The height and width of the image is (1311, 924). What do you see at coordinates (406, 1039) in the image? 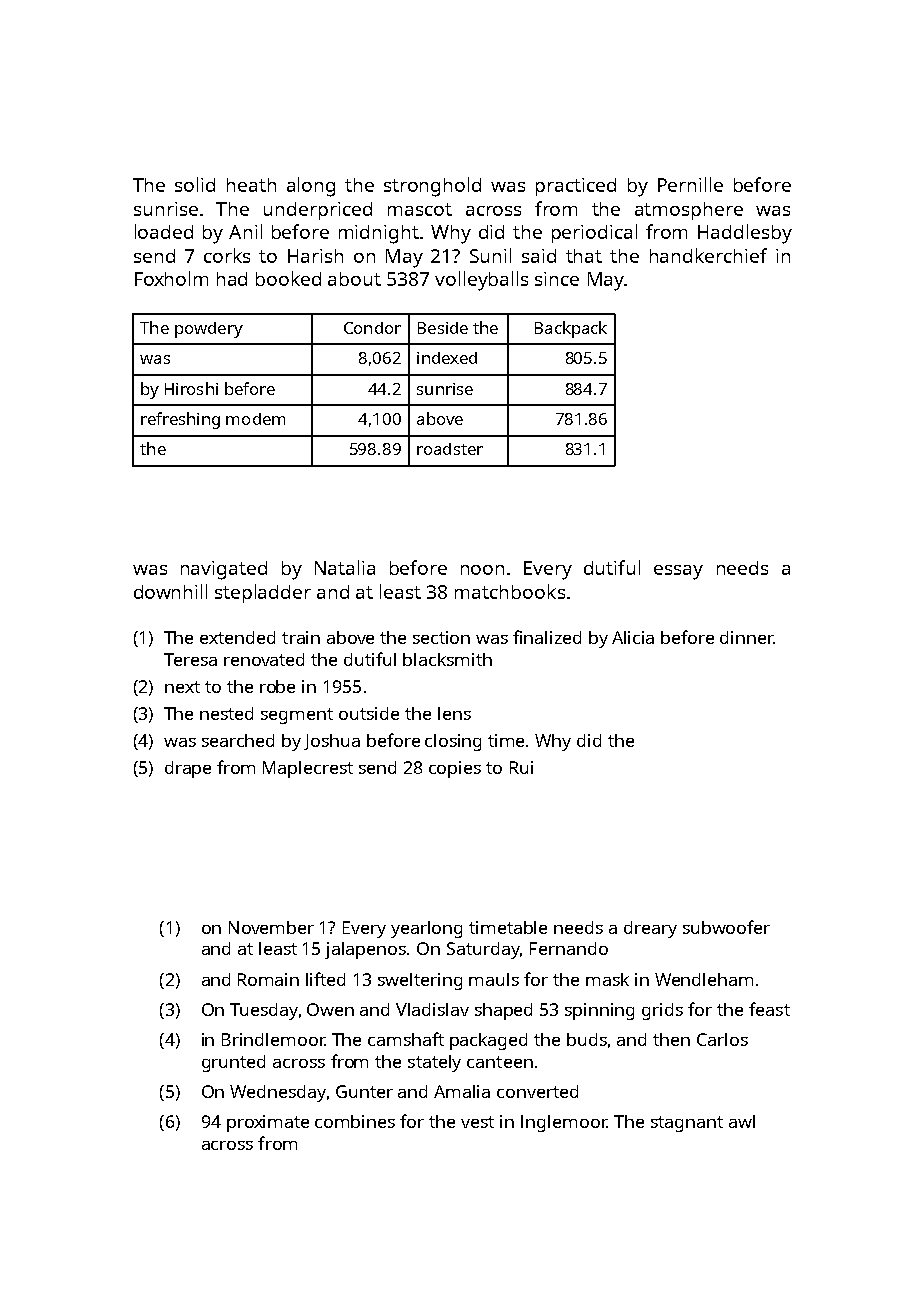
I see `camshaft` at bounding box center [406, 1039].
